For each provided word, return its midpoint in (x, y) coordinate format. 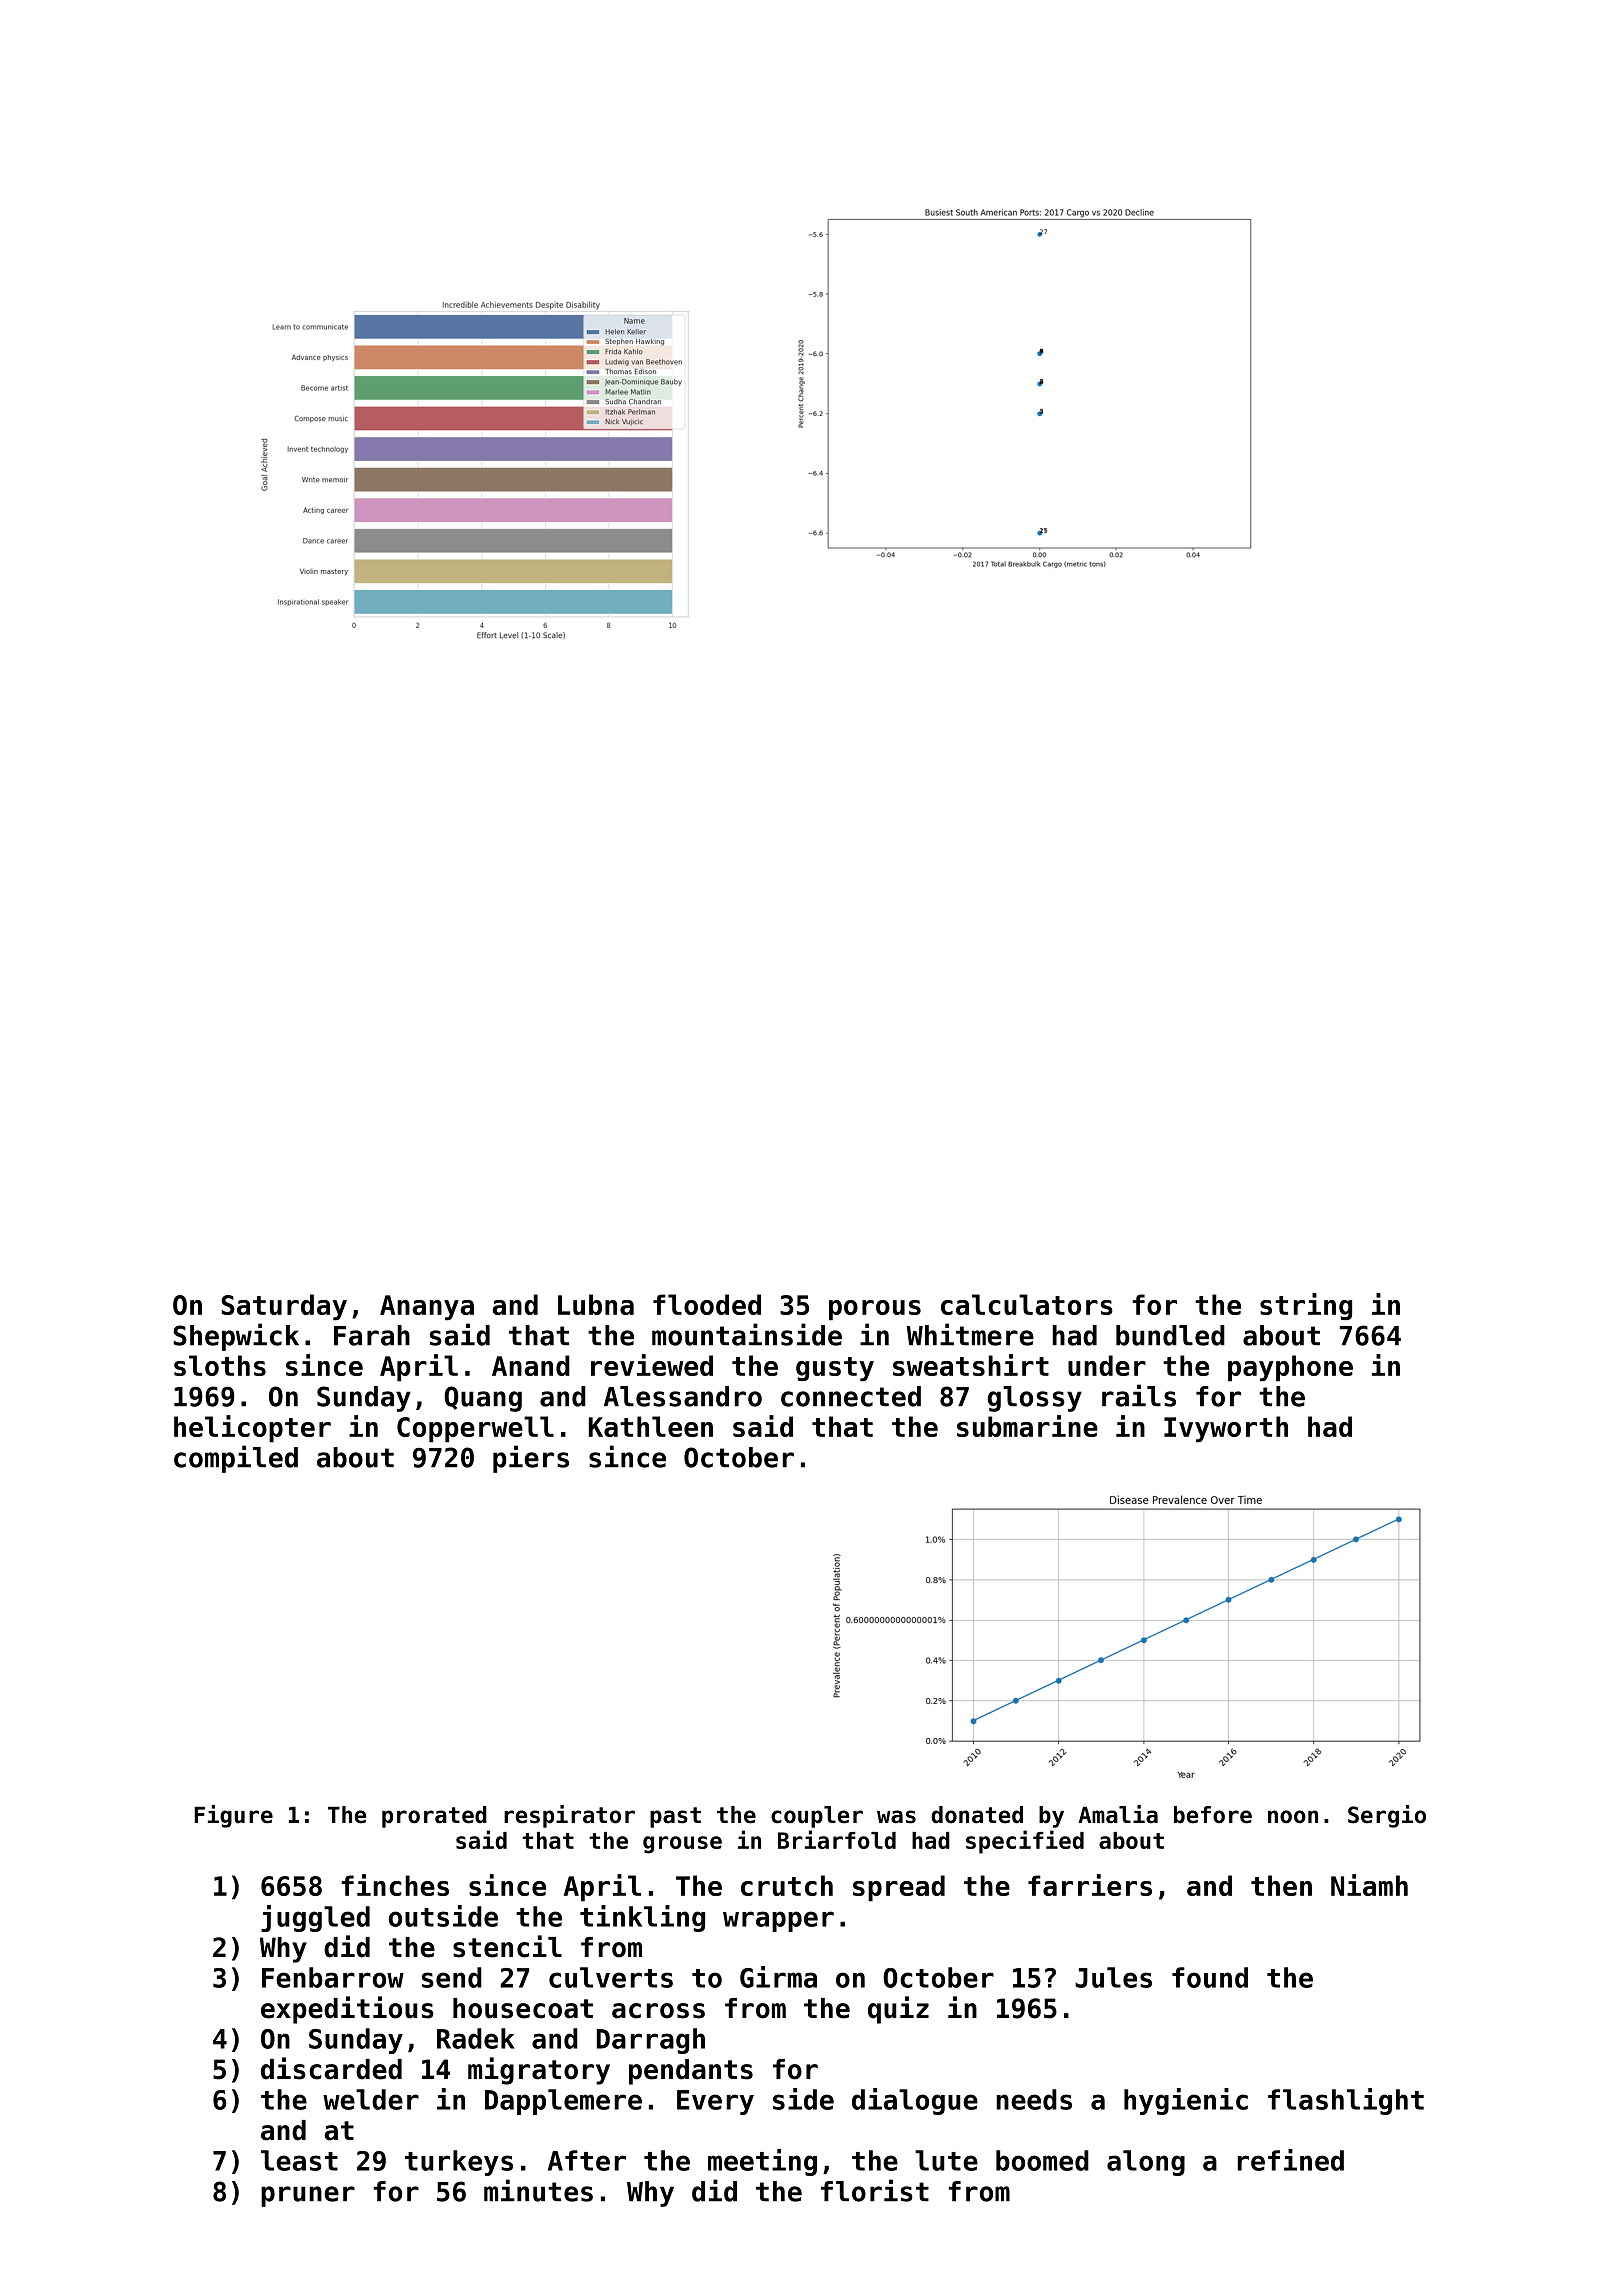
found (1210, 1977)
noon (1293, 1817)
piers (531, 1459)
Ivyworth (1226, 1429)
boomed (1042, 2160)
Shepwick (236, 1337)
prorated (434, 1817)
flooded (707, 1304)
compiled (236, 1459)
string (1306, 1306)
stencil (507, 1946)
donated (977, 1815)
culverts (611, 1977)
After (587, 2160)
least (299, 2160)
